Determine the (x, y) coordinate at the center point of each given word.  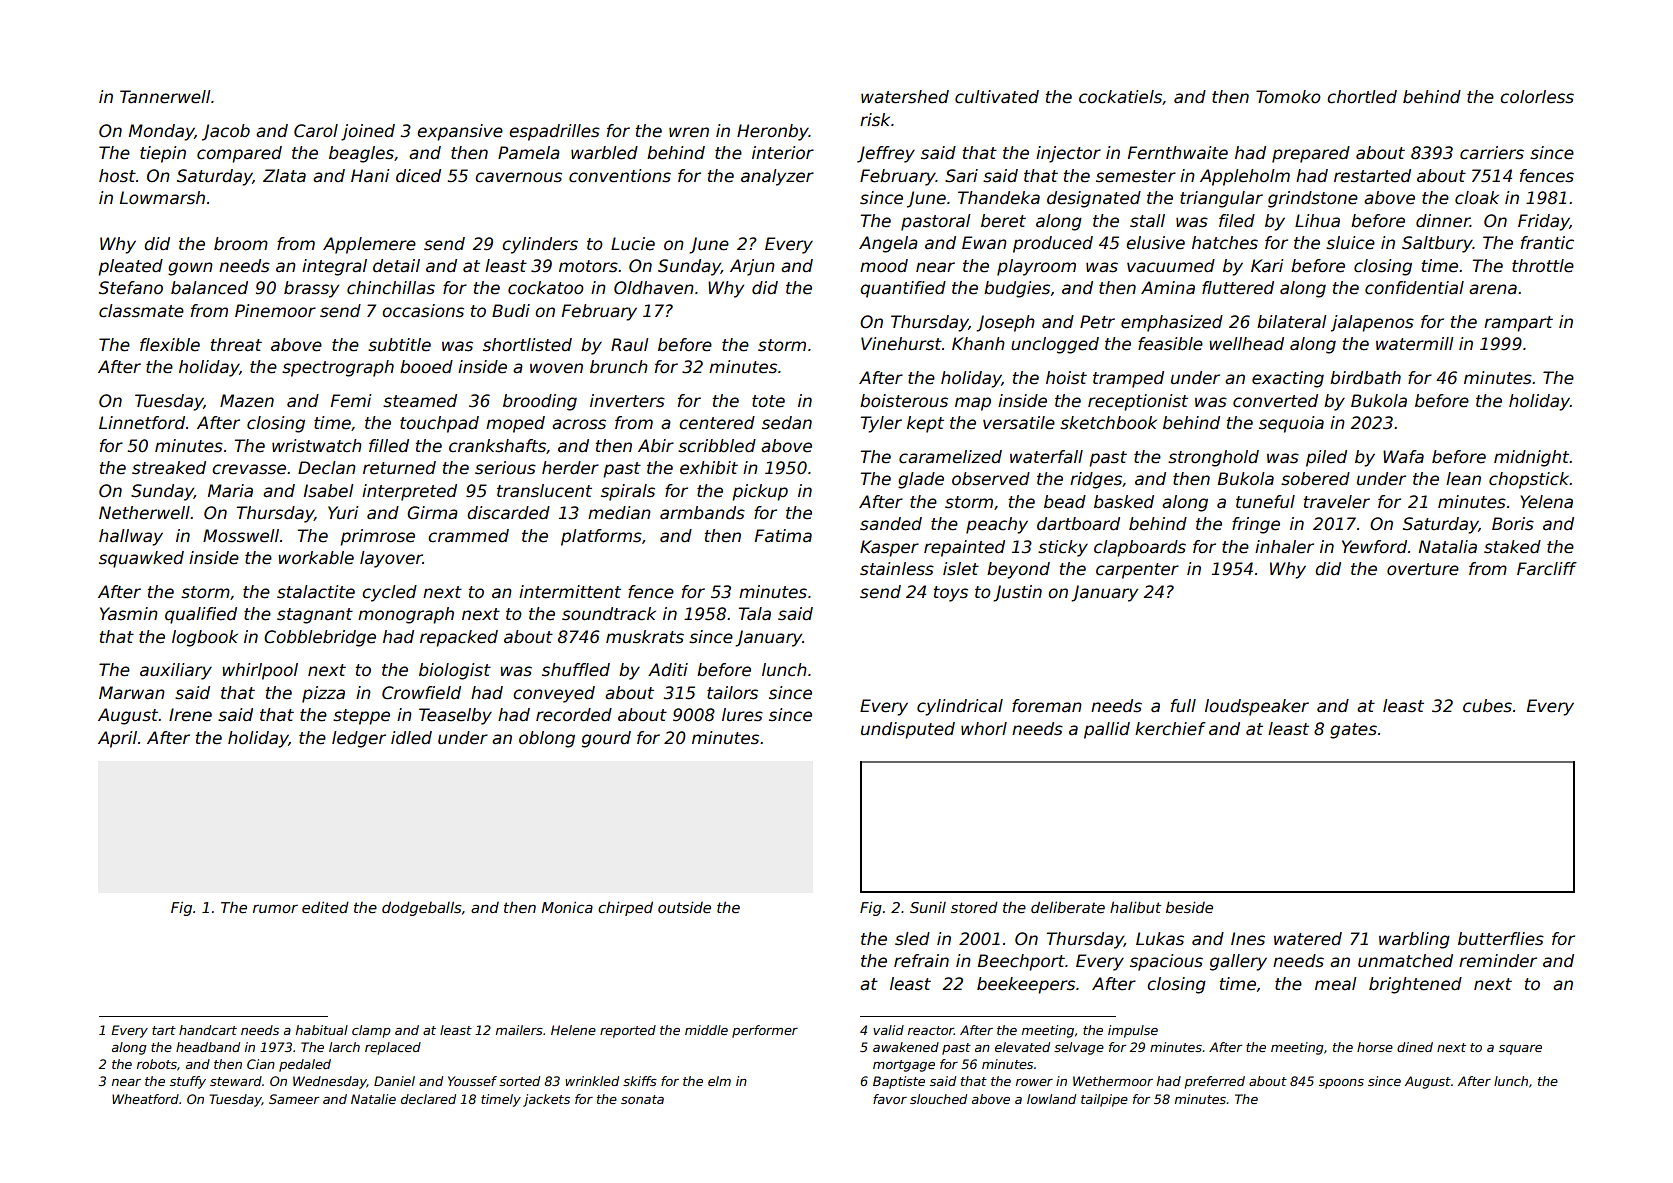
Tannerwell (165, 97)
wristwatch (317, 446)
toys (951, 594)
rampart (1518, 324)
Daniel (394, 1081)
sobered (1315, 479)
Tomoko (1288, 97)
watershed (905, 97)
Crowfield (421, 693)
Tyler (881, 424)
